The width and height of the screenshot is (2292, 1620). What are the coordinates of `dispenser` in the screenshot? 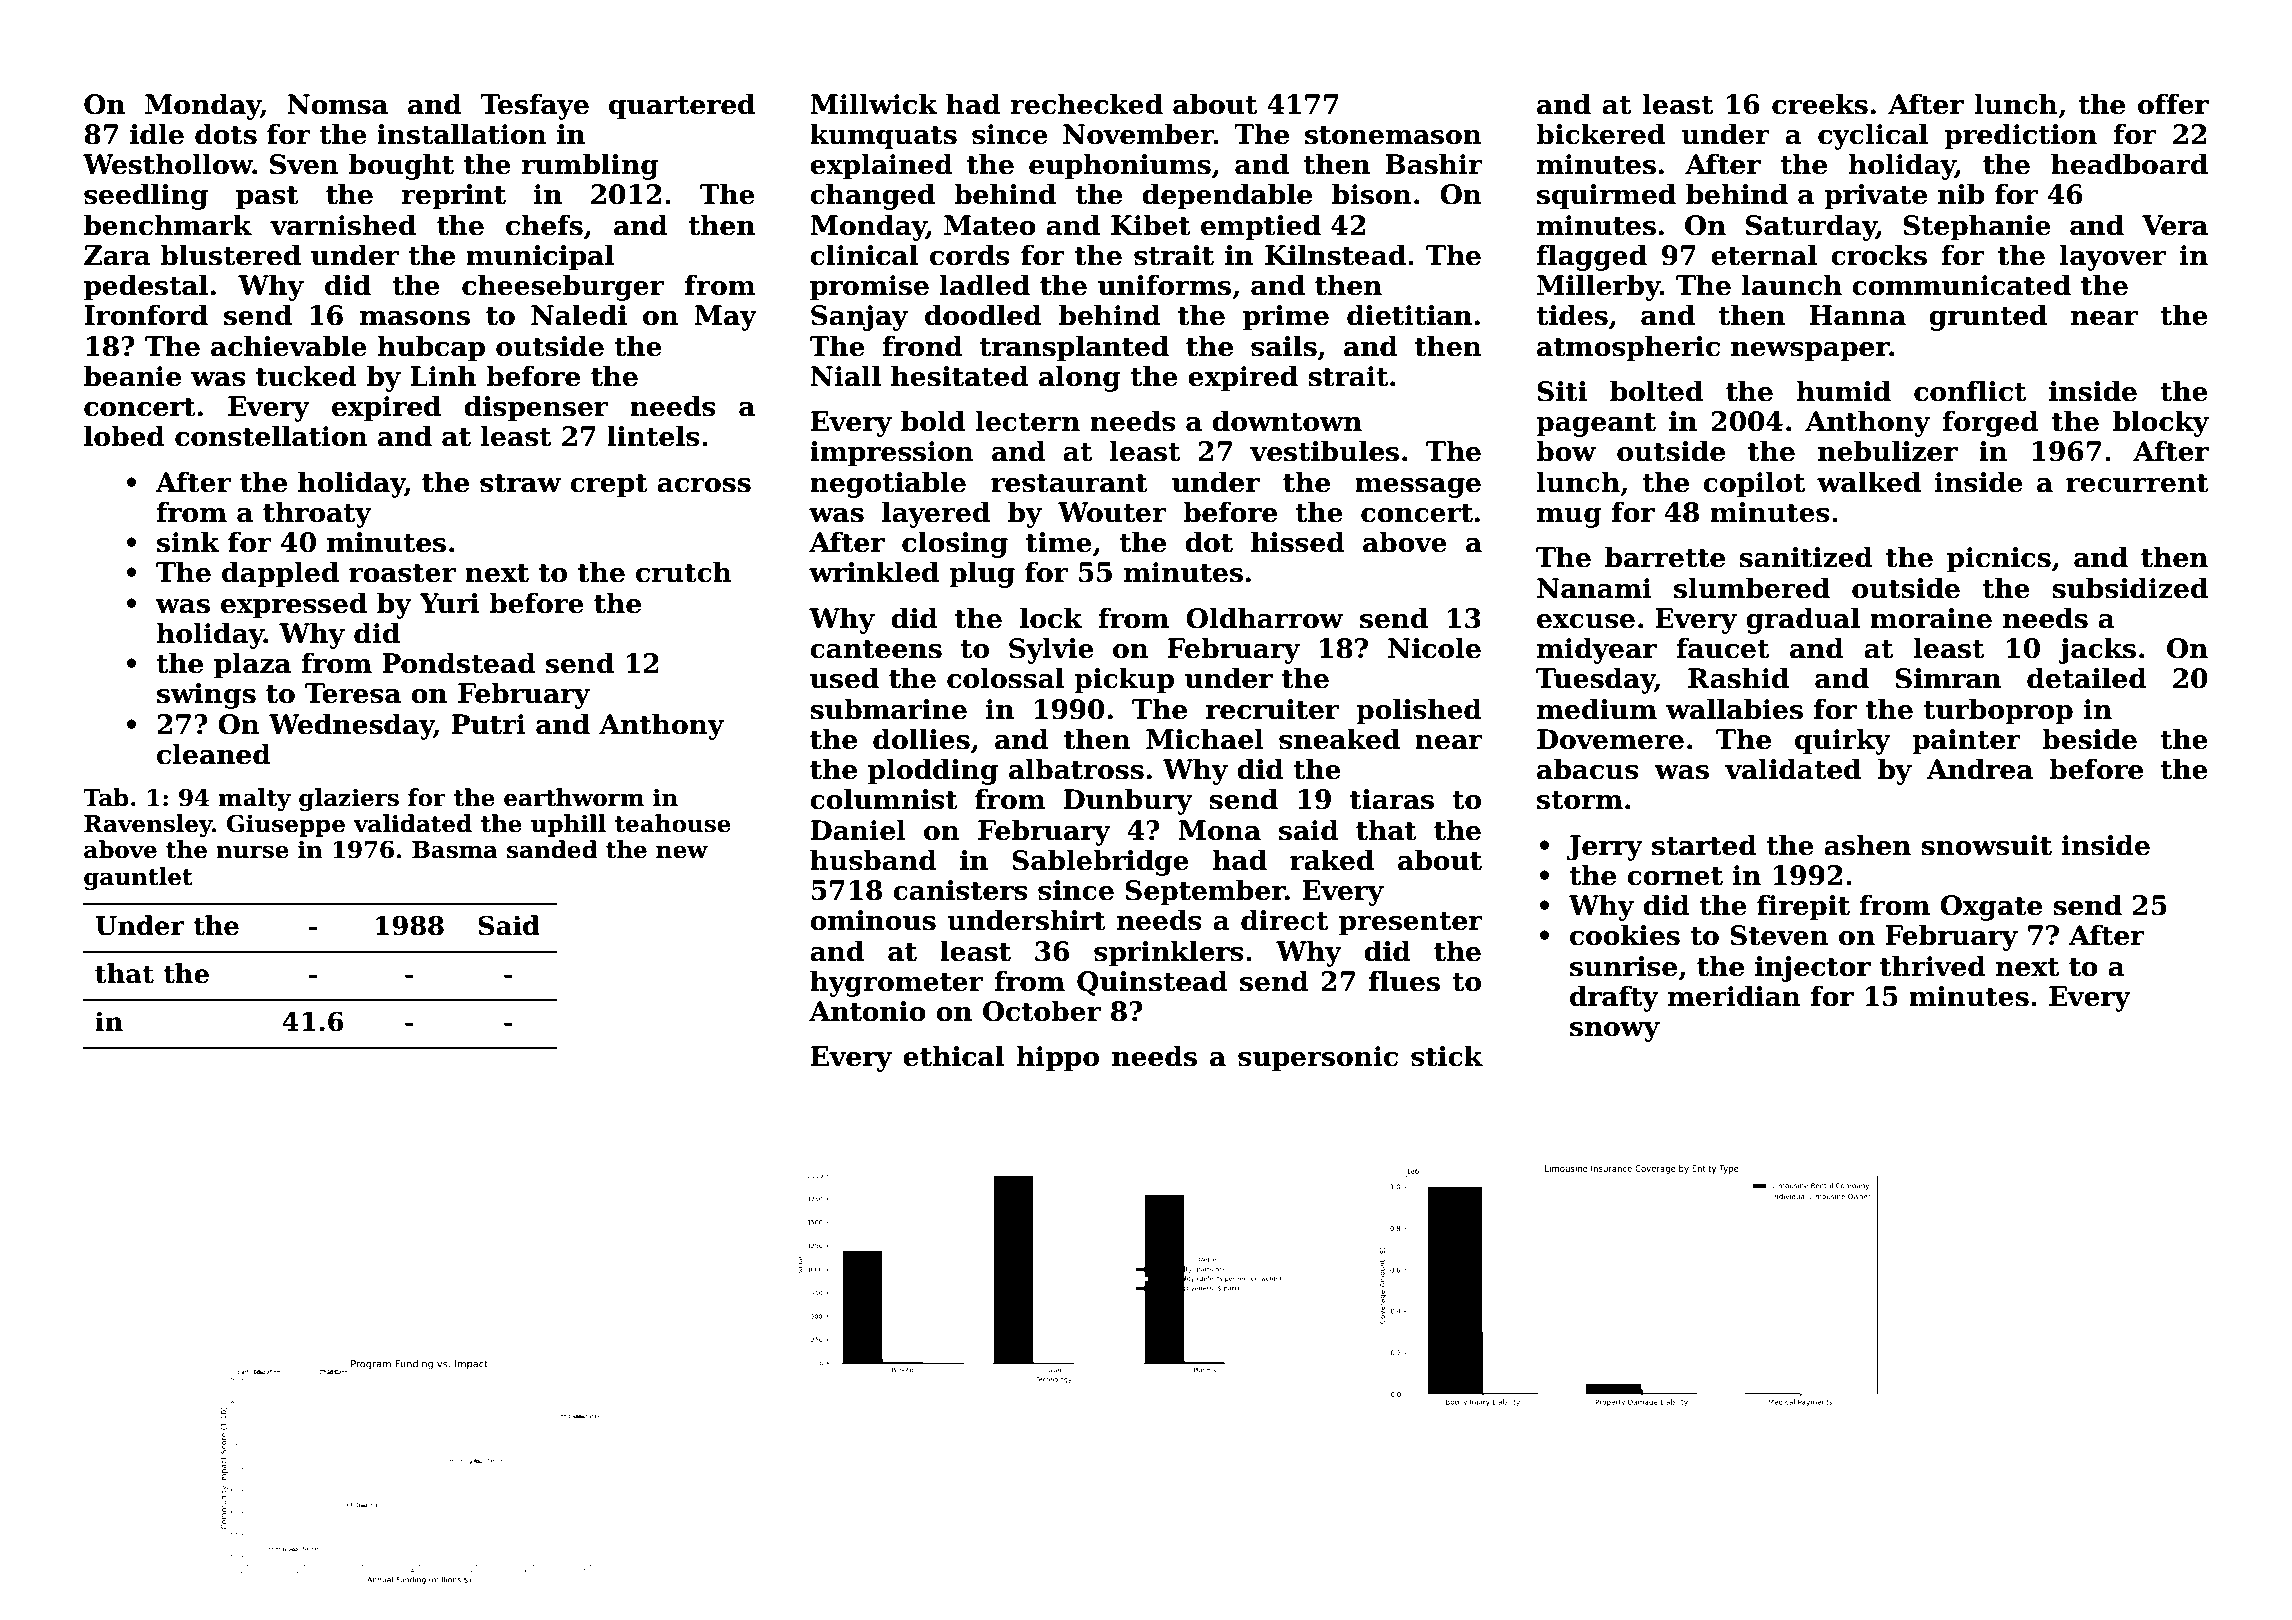 It's located at (536, 408).
